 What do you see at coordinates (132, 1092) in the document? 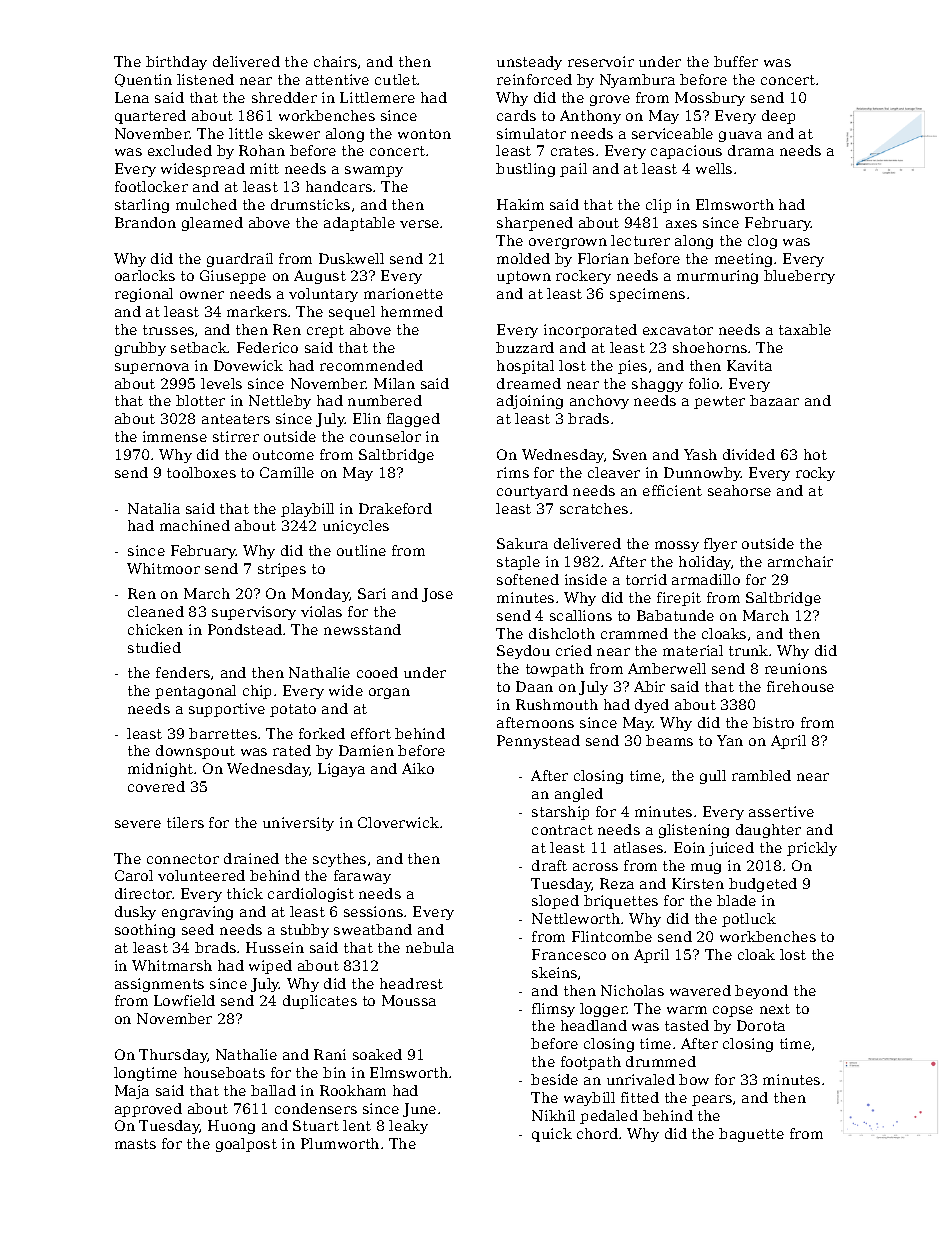
I see `Maja` at bounding box center [132, 1092].
